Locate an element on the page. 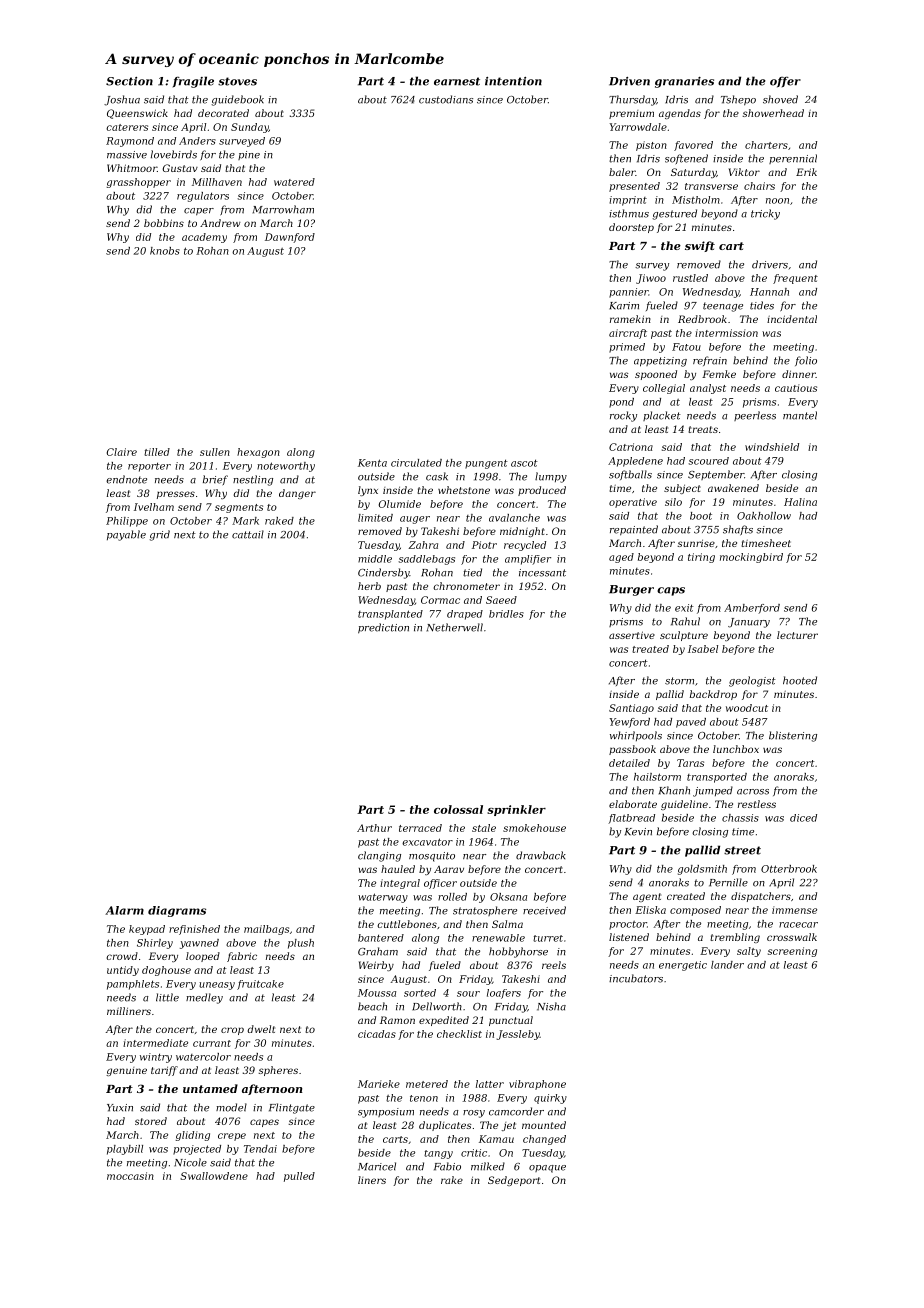 The width and height of the page is (924, 1308). Section is located at coordinates (129, 81).
